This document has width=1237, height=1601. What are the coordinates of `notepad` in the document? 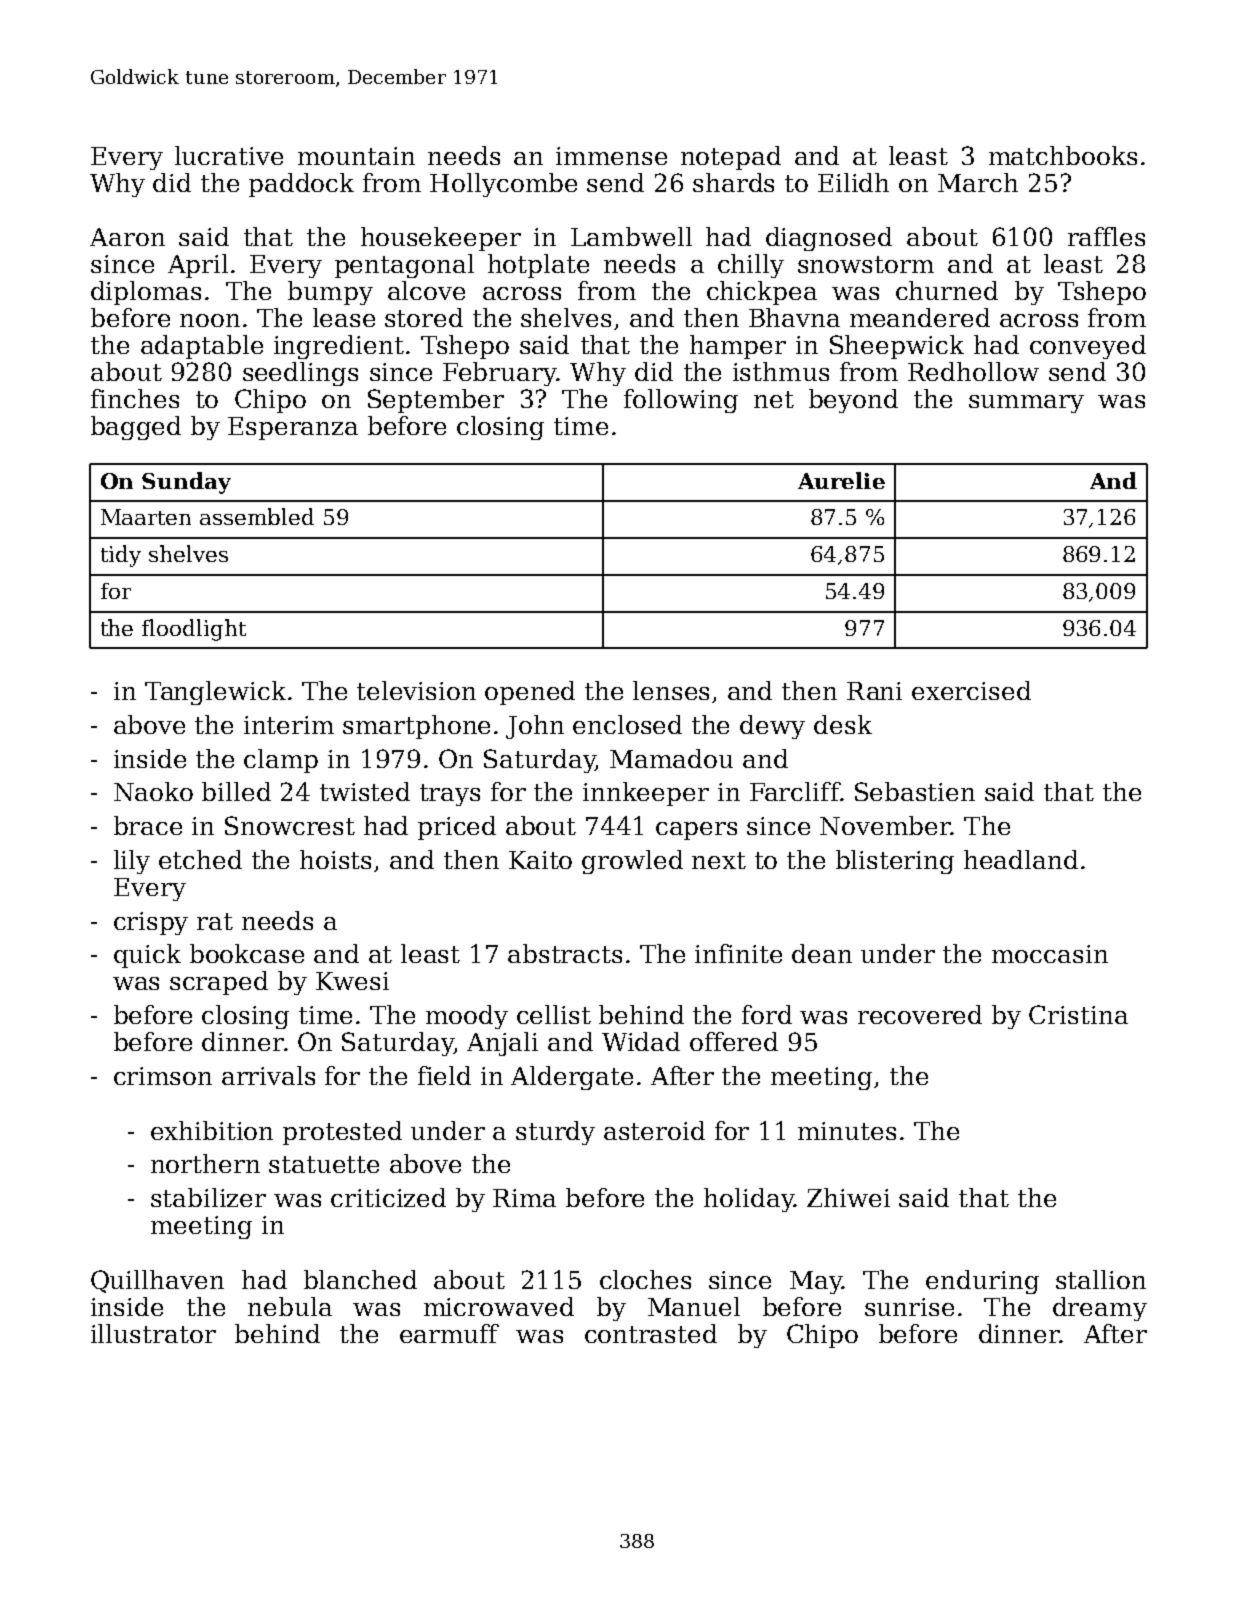 It's located at (731, 158).
